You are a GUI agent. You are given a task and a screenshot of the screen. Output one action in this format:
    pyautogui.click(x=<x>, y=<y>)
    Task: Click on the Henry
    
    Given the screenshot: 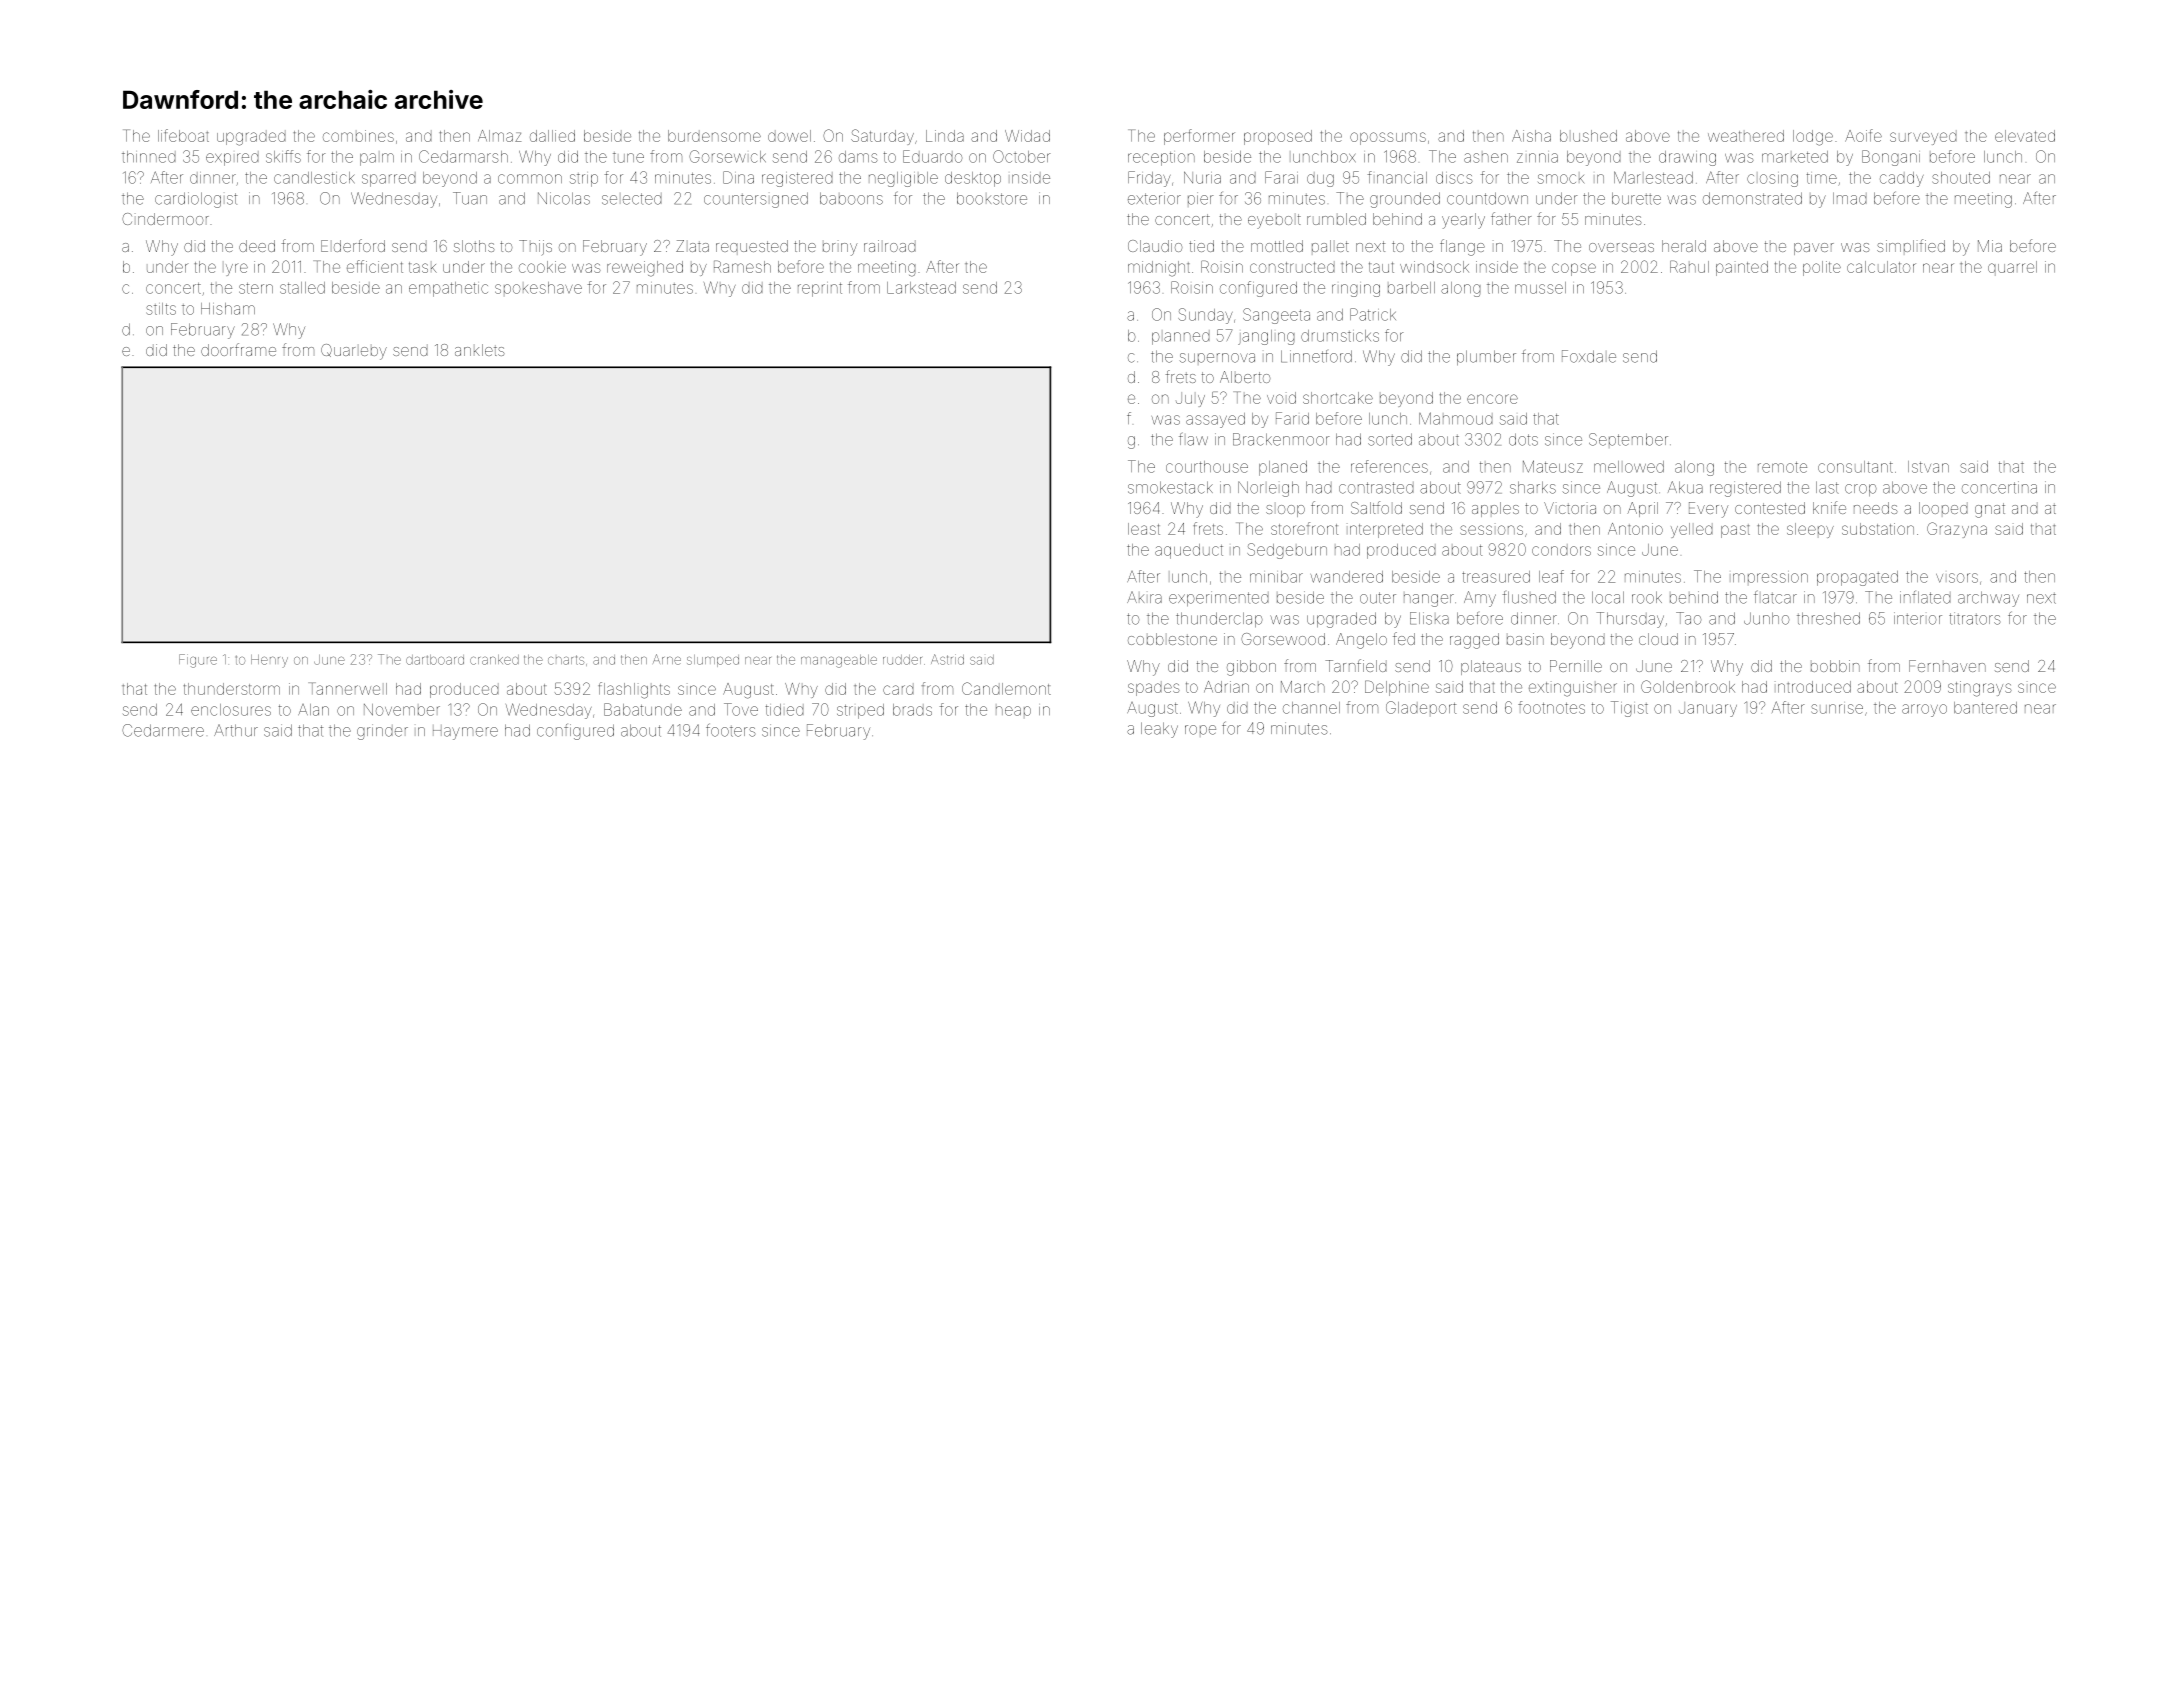 What is the action you would take?
    pyautogui.click(x=269, y=661)
